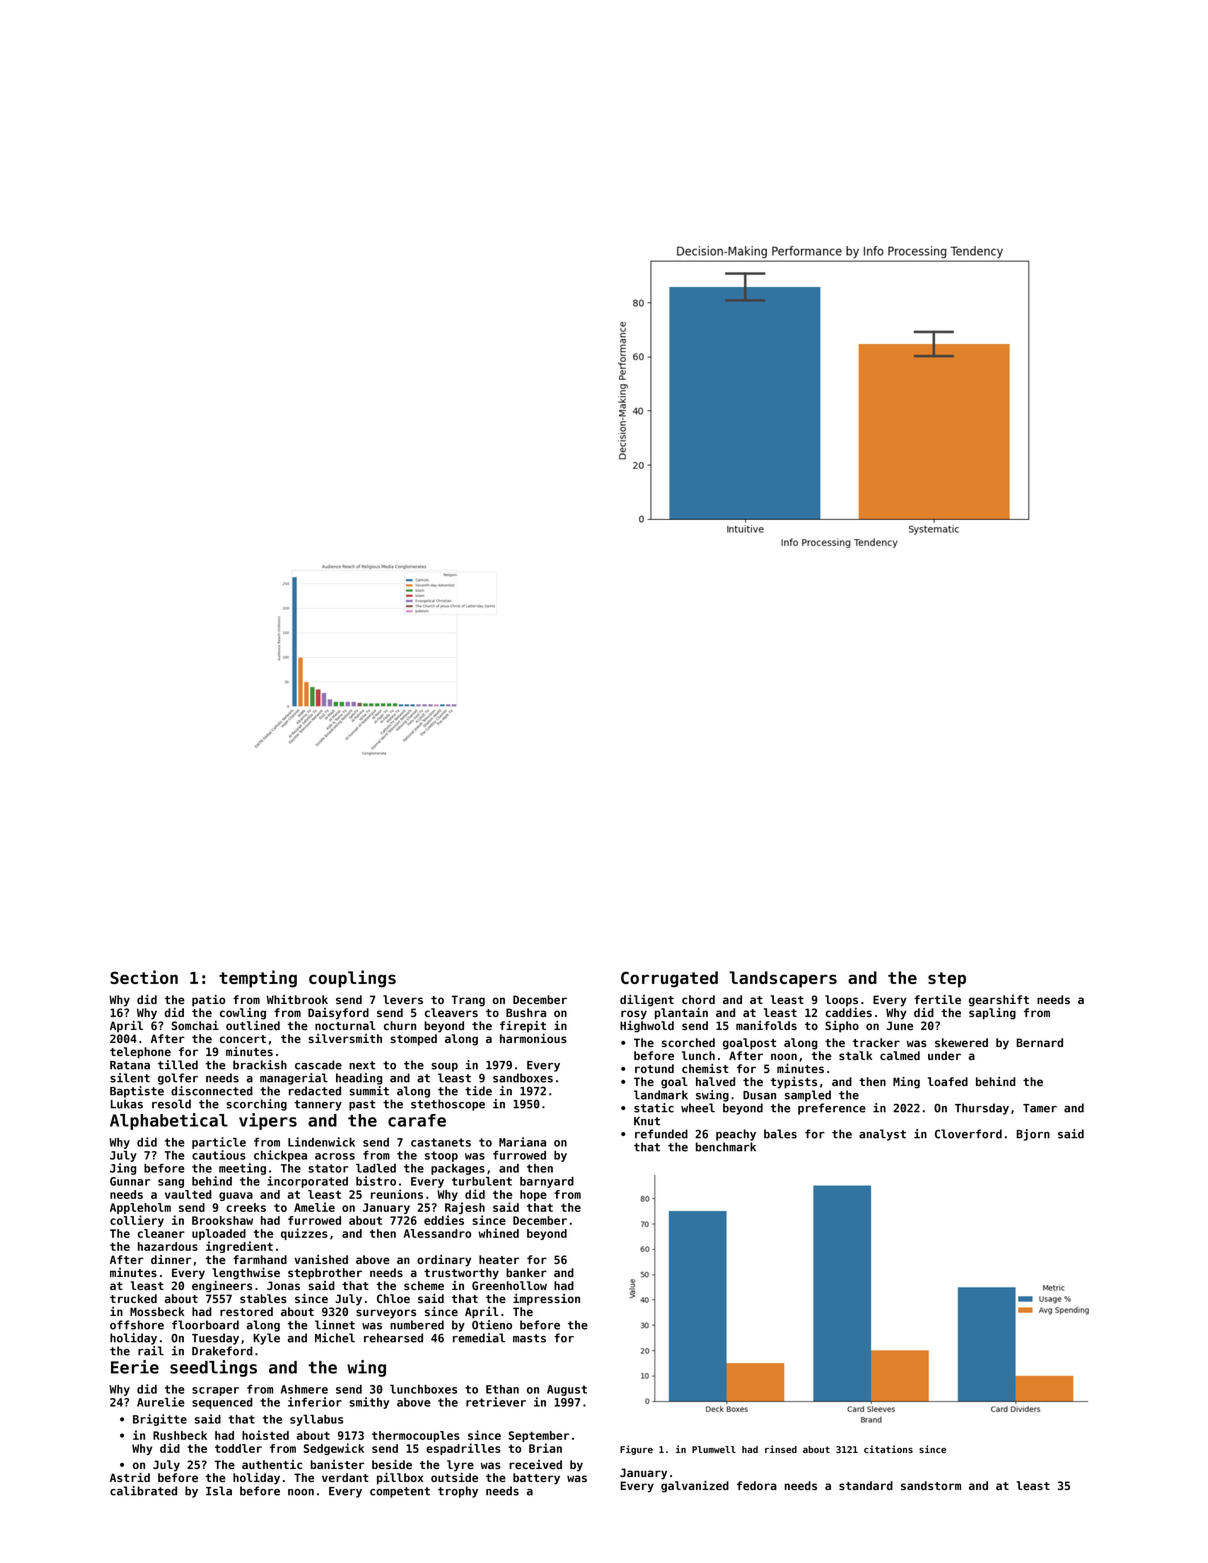 Image resolution: width=1208 pixels, height=1563 pixels. Describe the element at coordinates (546, 1300) in the document. I see `impression` at that location.
